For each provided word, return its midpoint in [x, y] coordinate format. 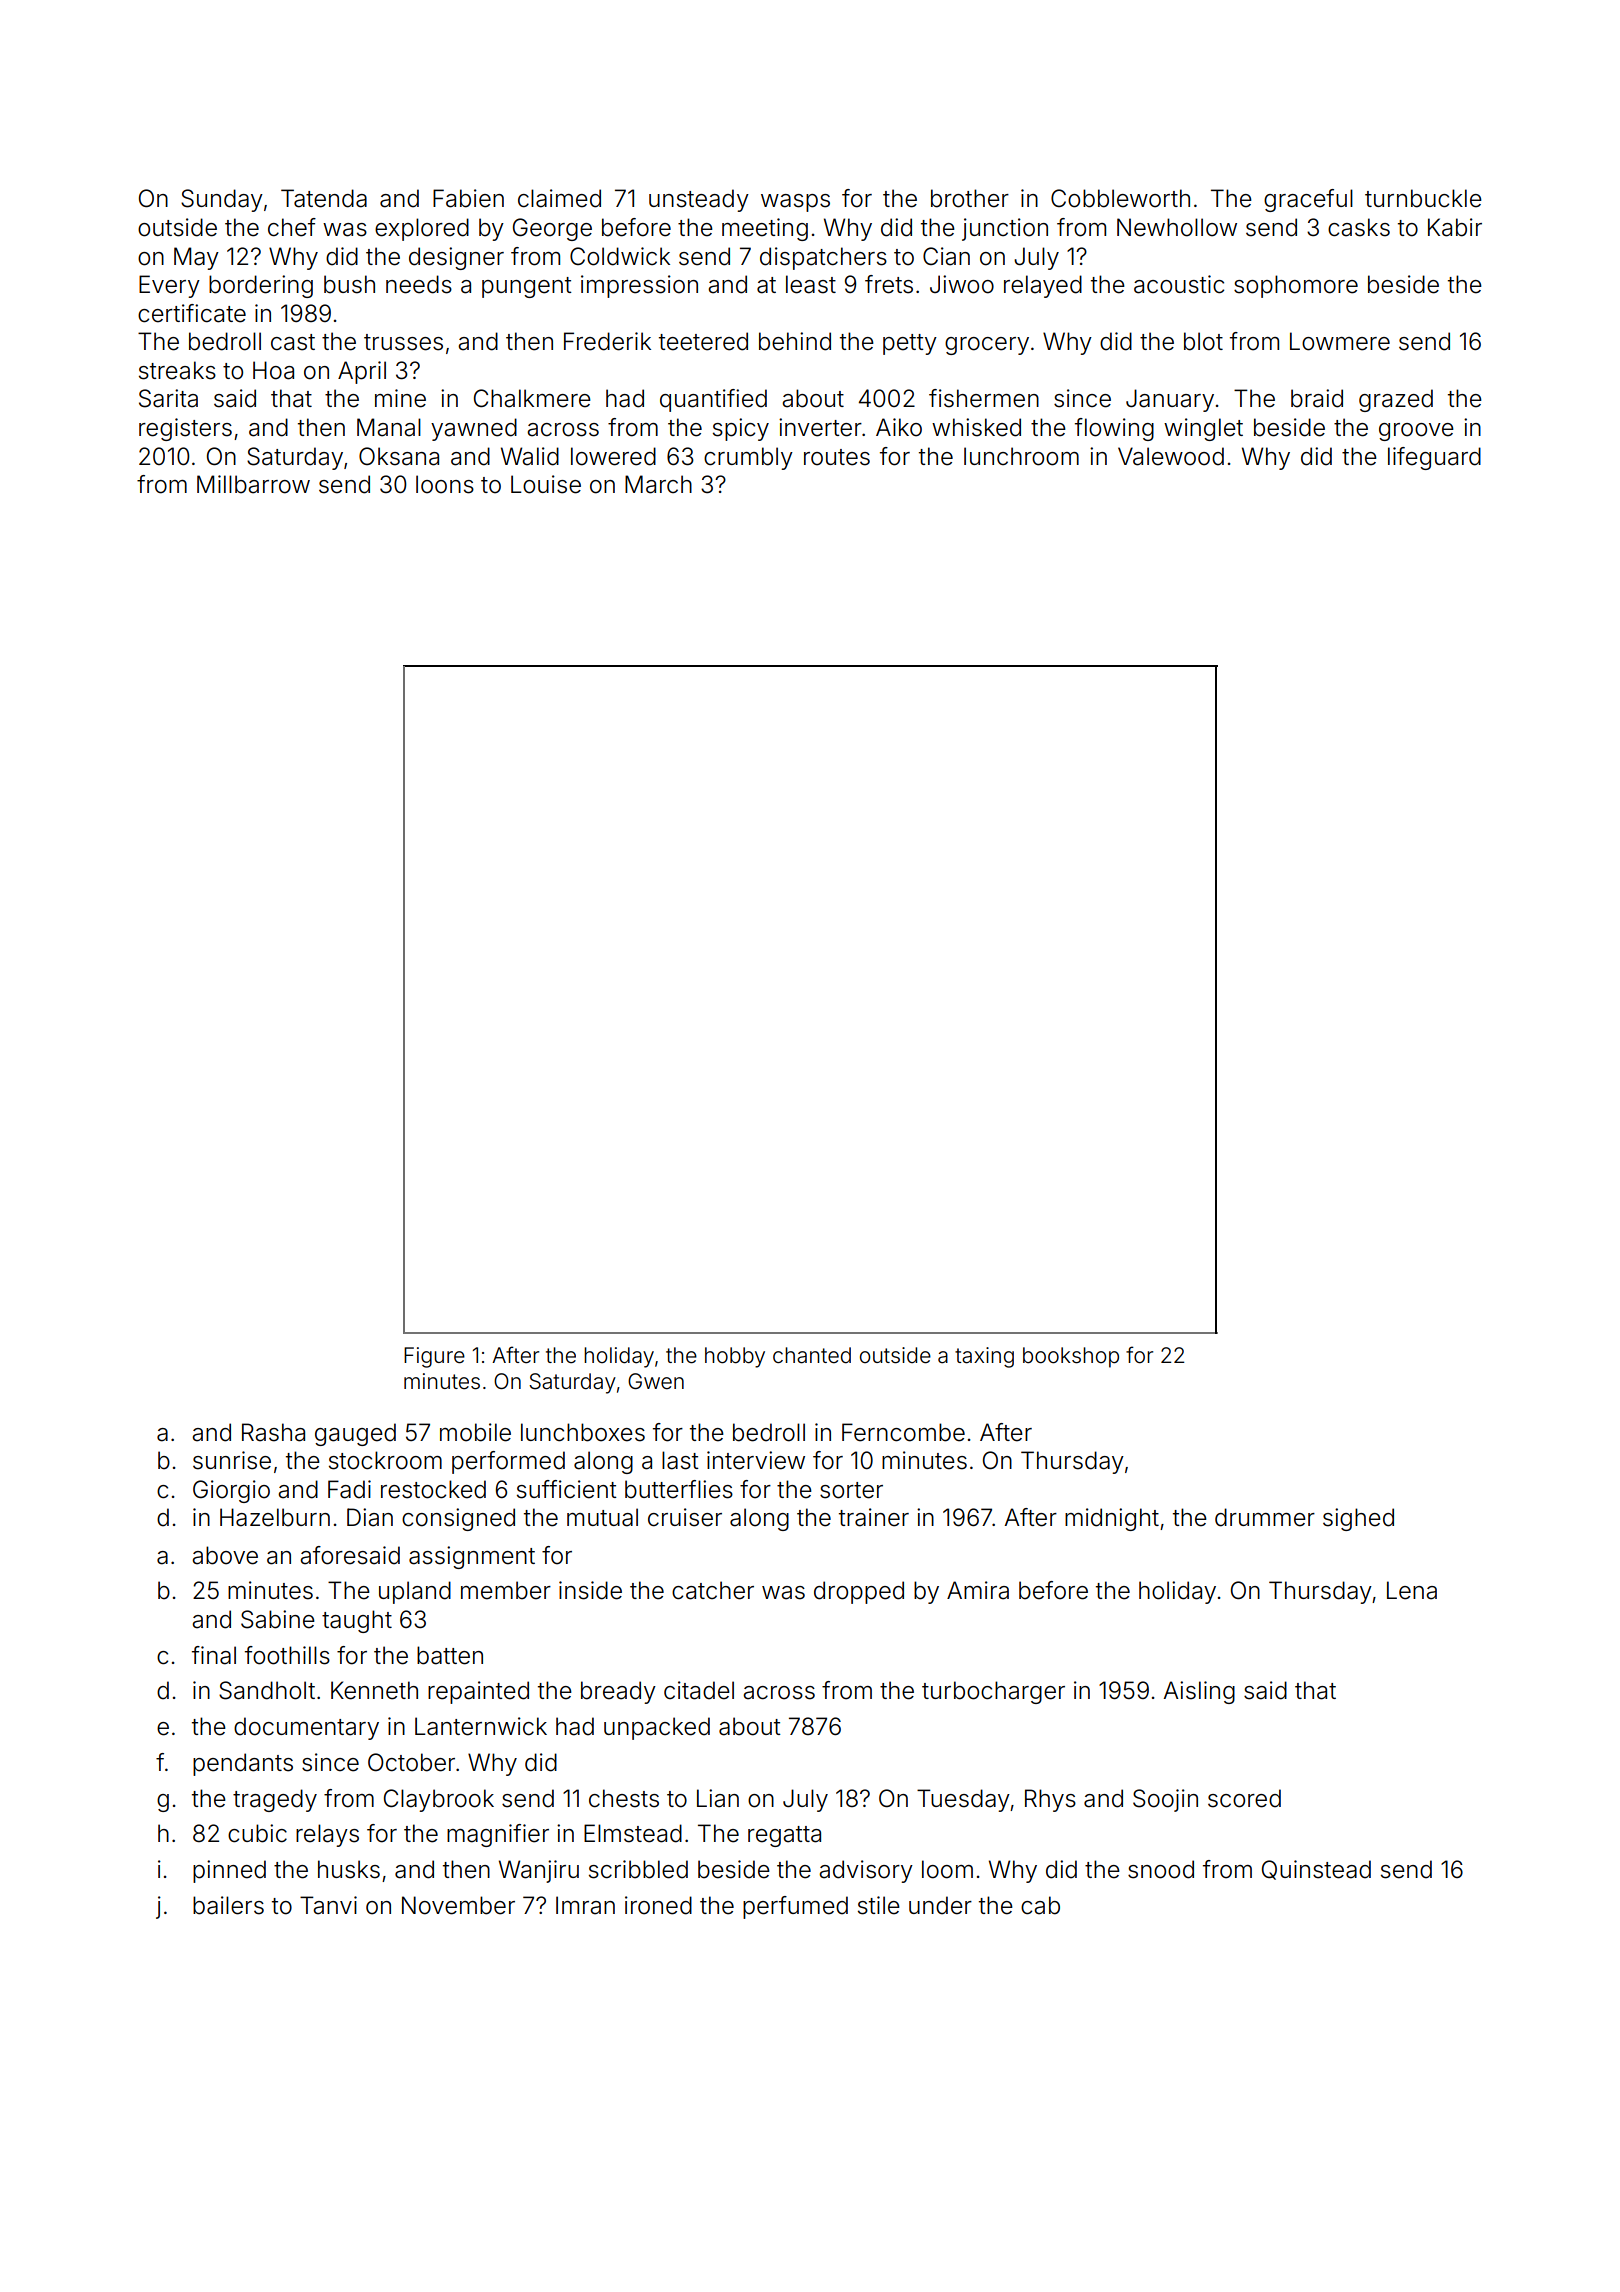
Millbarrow [253, 484]
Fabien [468, 198]
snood [1161, 1869]
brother [970, 198]
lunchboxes [583, 1432]
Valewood [1171, 456]
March [658, 484]
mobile [475, 1432]
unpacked [657, 1728]
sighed [1358, 1519]
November [458, 1905]
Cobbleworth [1120, 198]
